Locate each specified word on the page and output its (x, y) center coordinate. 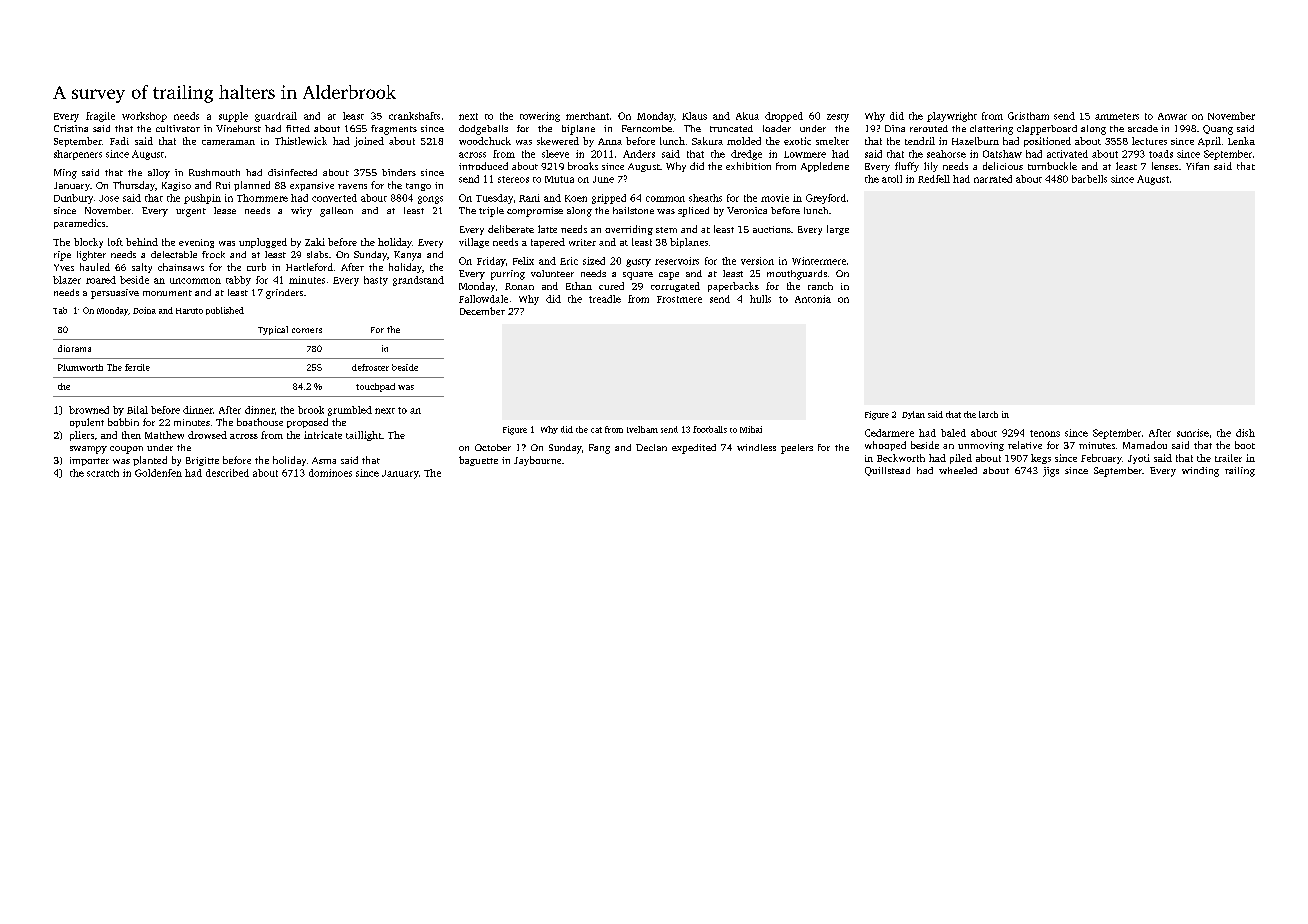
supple (233, 117)
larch (988, 414)
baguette (478, 461)
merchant (587, 116)
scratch (103, 473)
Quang (1218, 130)
